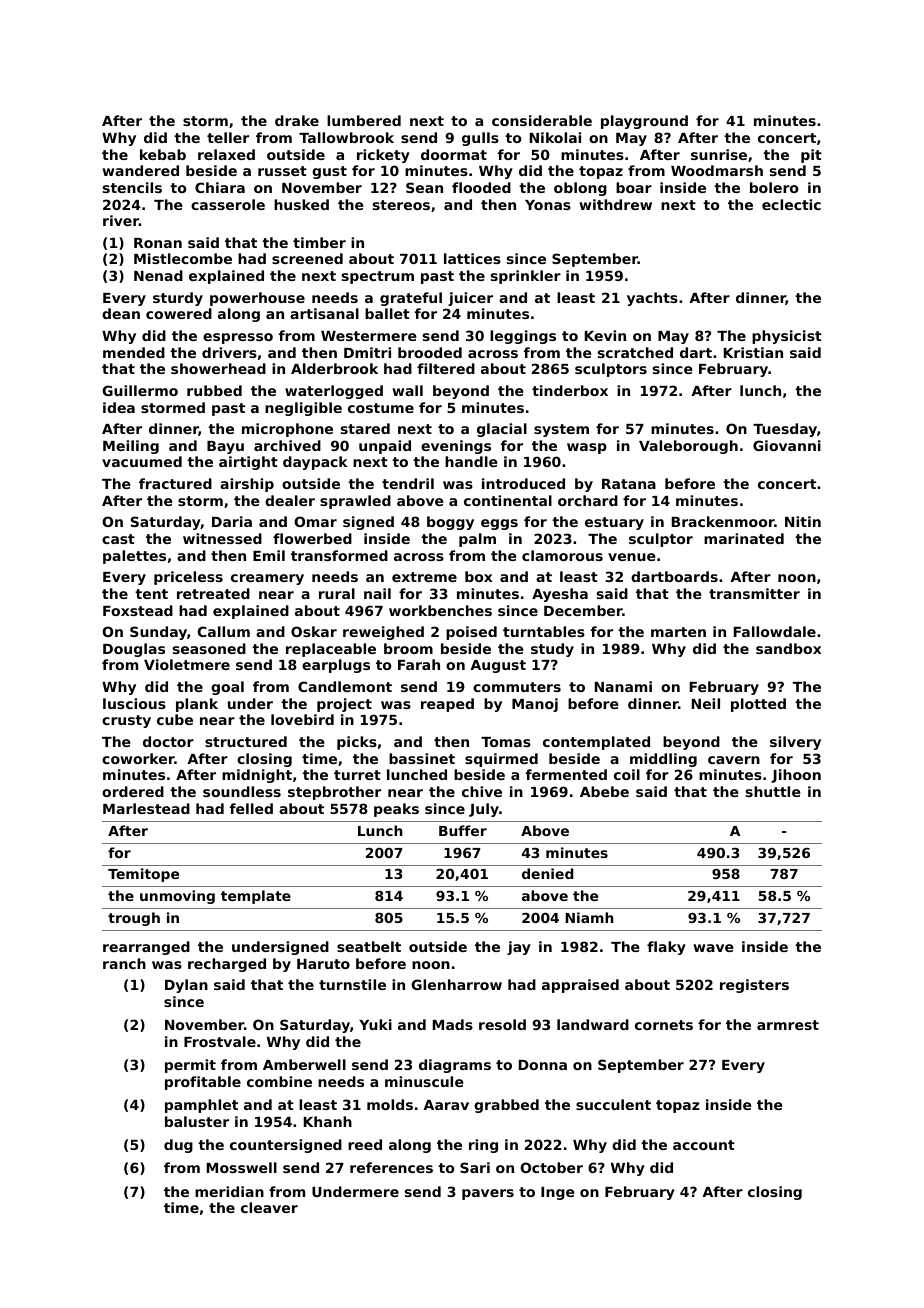  What do you see at coordinates (364, 120) in the page?
I see `lumbered` at bounding box center [364, 120].
